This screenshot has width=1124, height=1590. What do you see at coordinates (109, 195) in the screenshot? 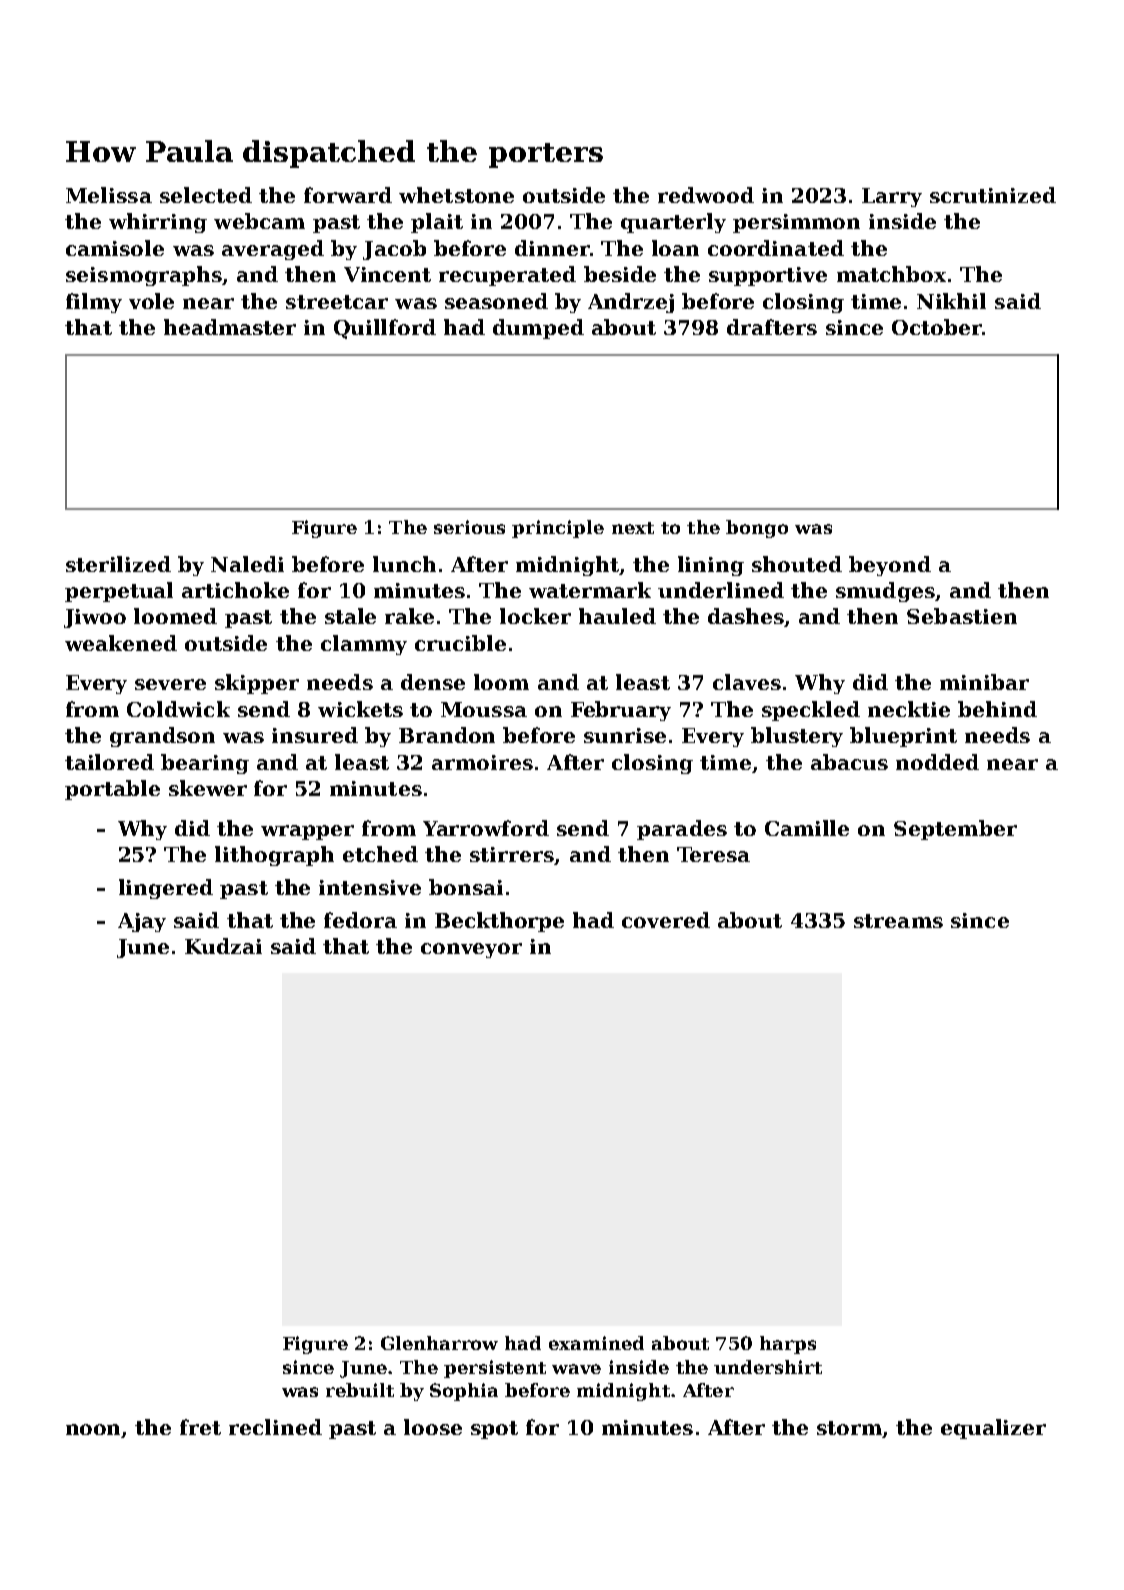
I see `Melissa` at bounding box center [109, 195].
